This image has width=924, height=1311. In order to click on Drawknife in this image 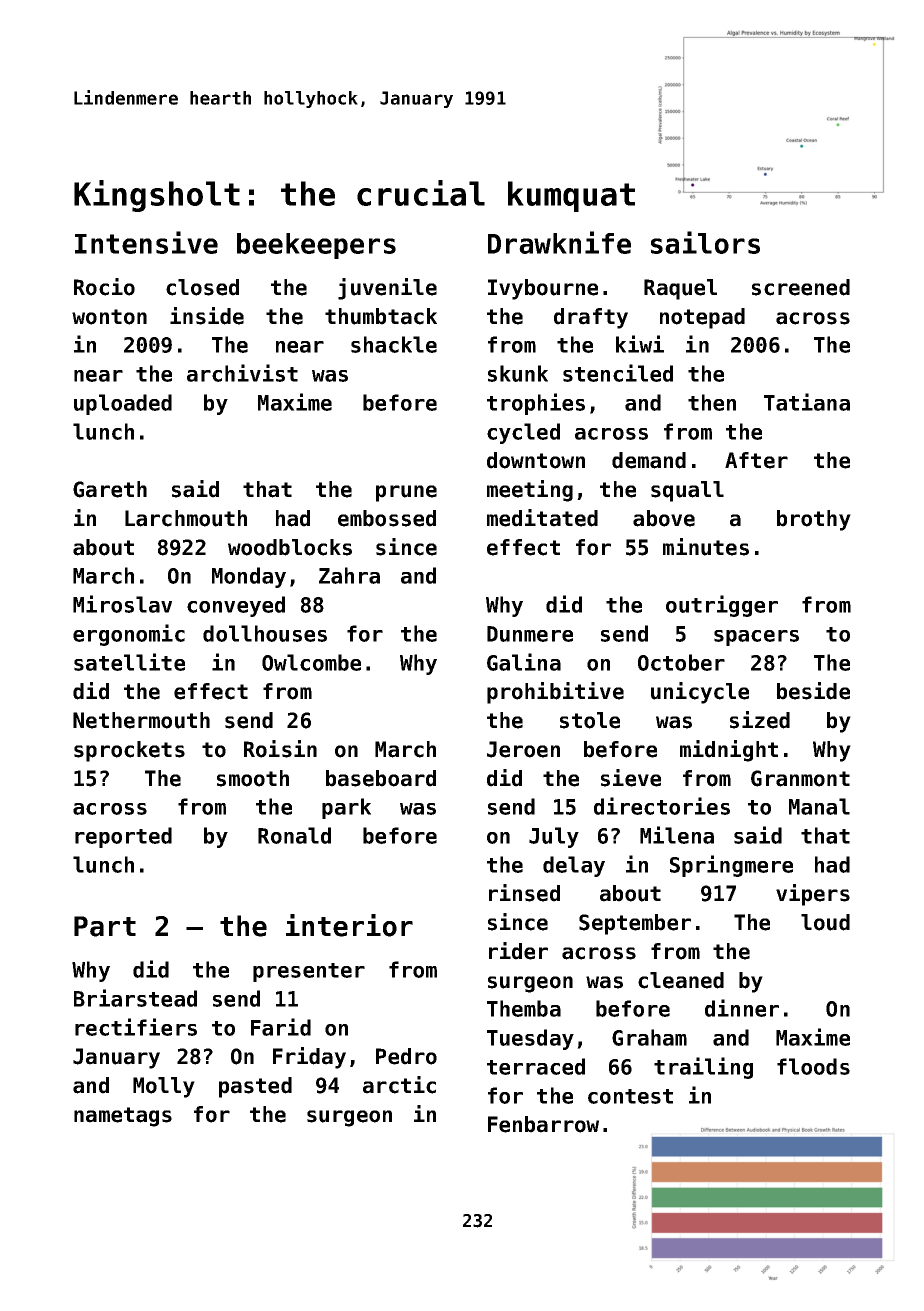, I will do `click(559, 242)`.
